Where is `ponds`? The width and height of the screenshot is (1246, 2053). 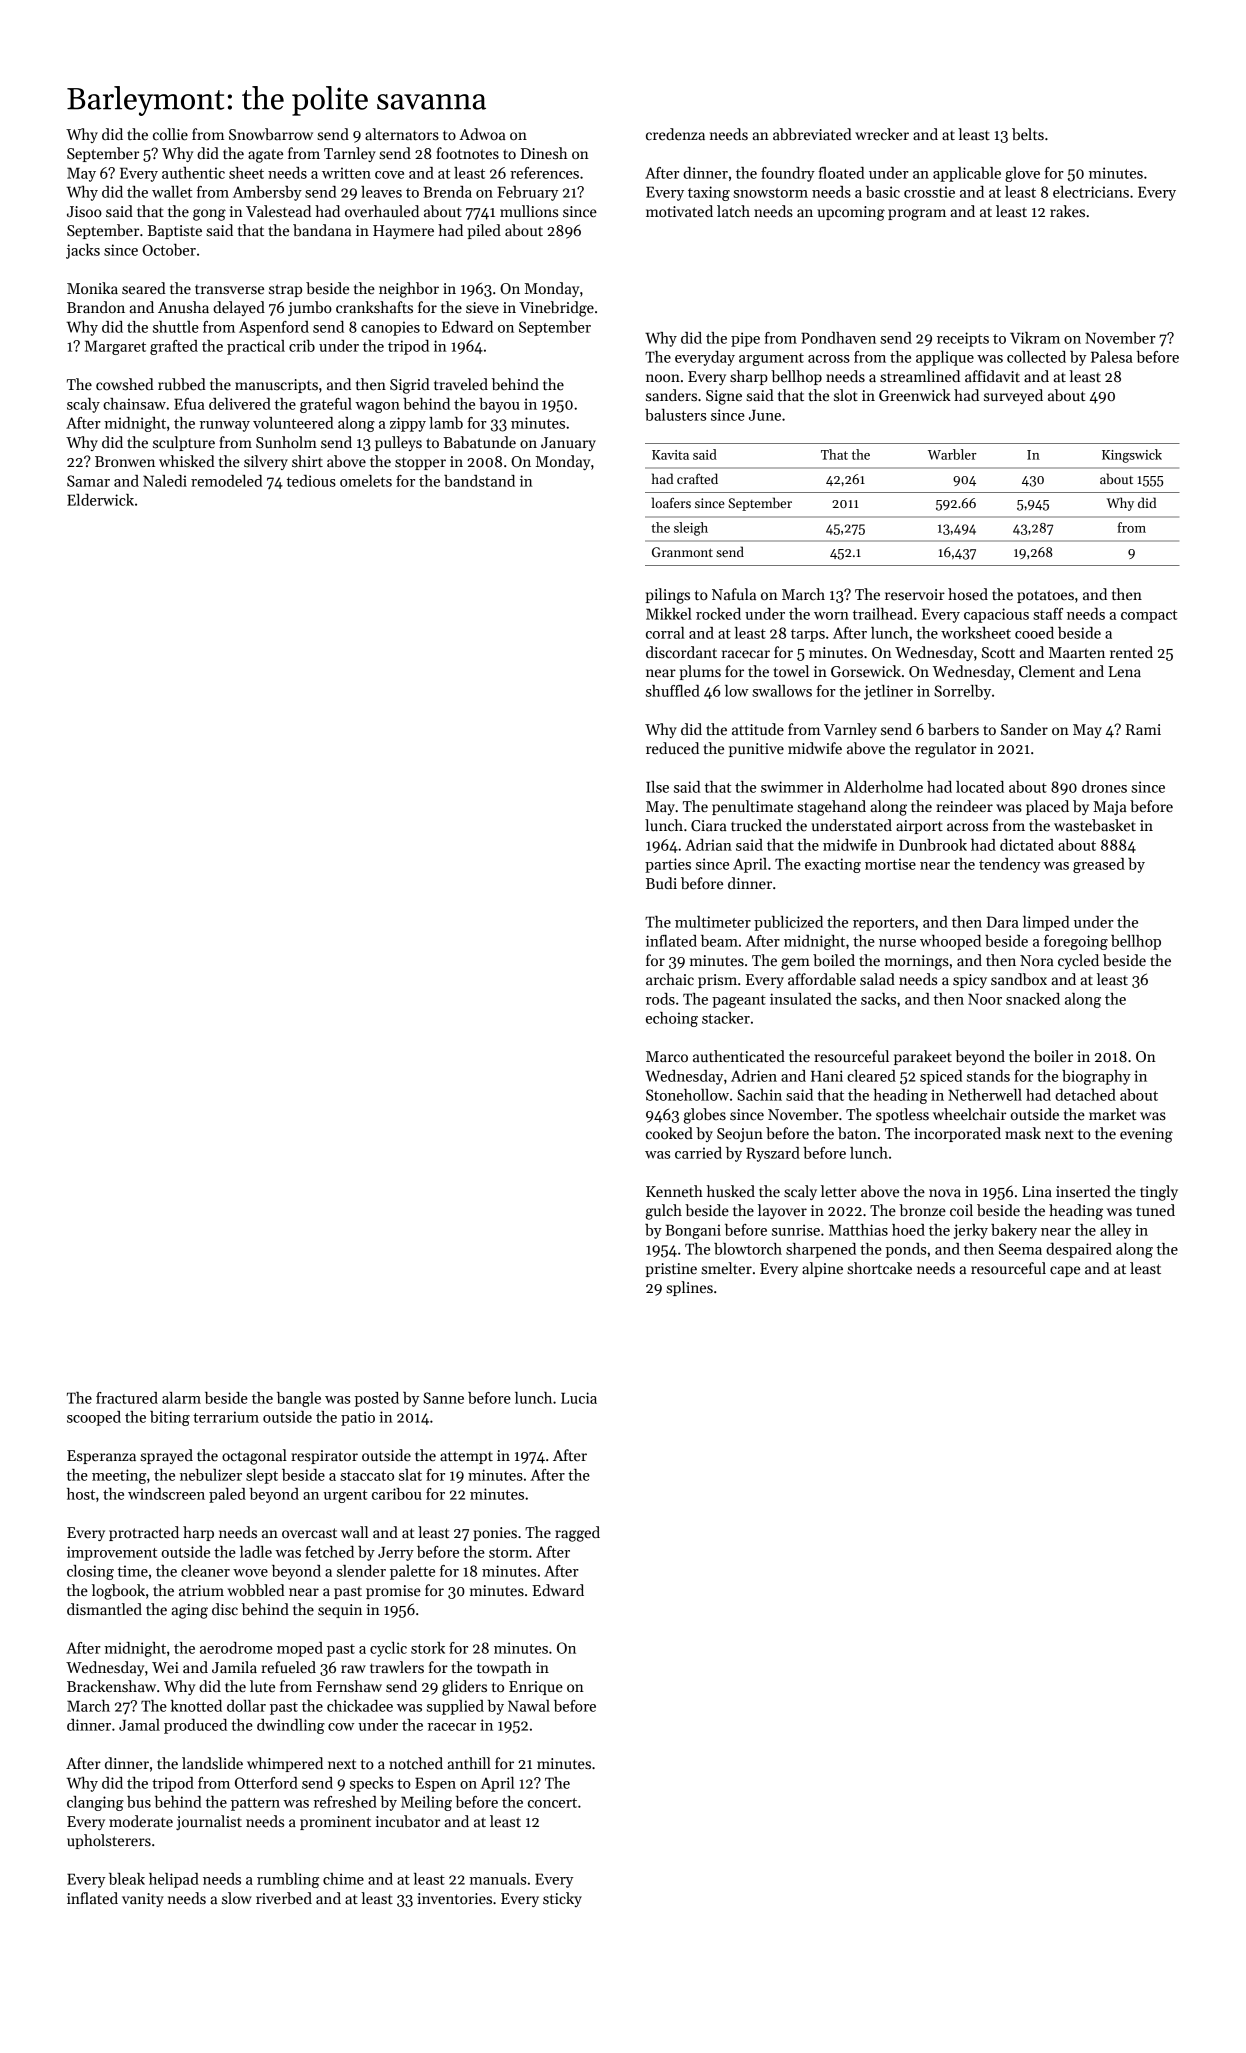 ponds is located at coordinates (905, 1250).
